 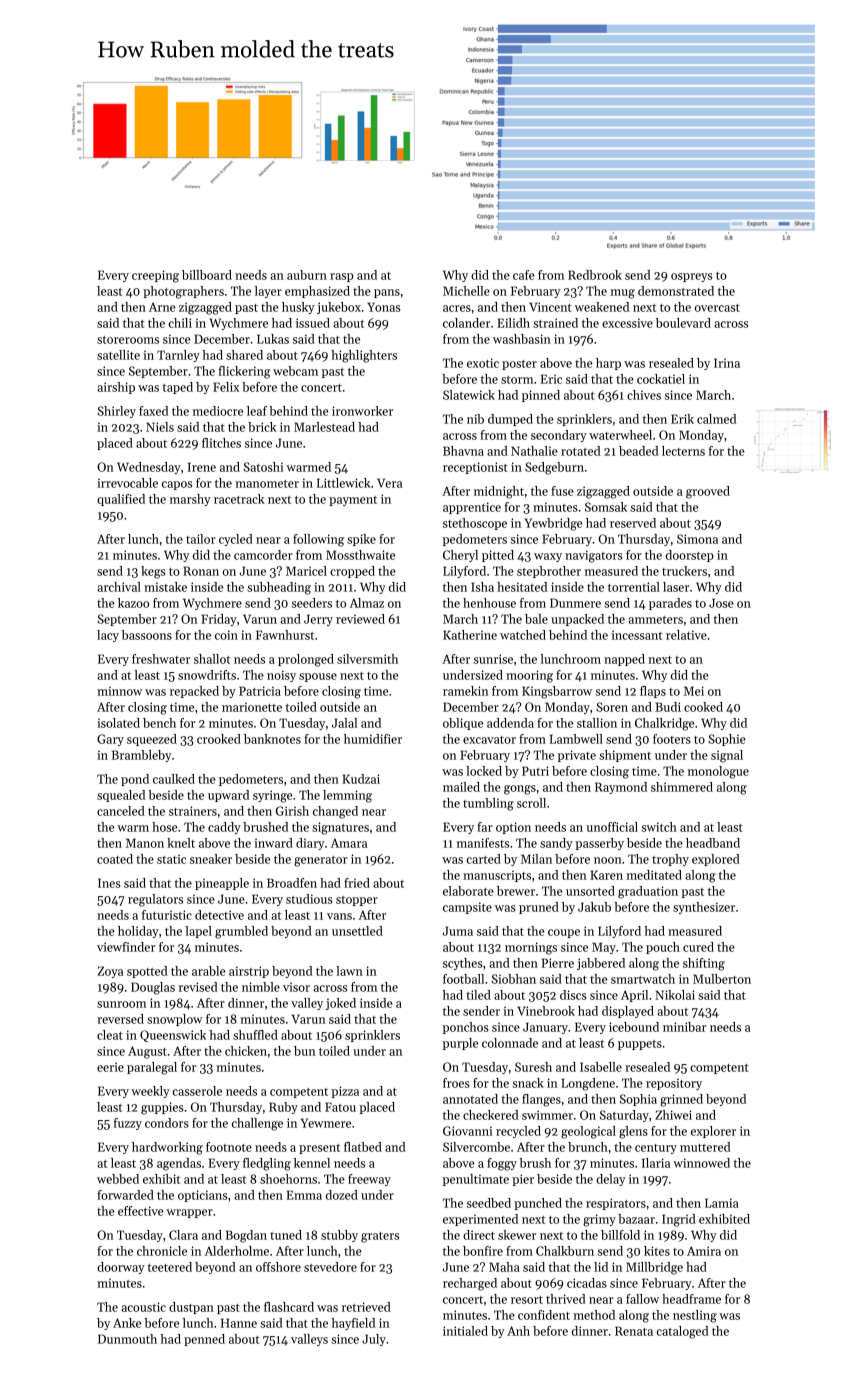 I want to click on creeping, so click(x=155, y=276).
